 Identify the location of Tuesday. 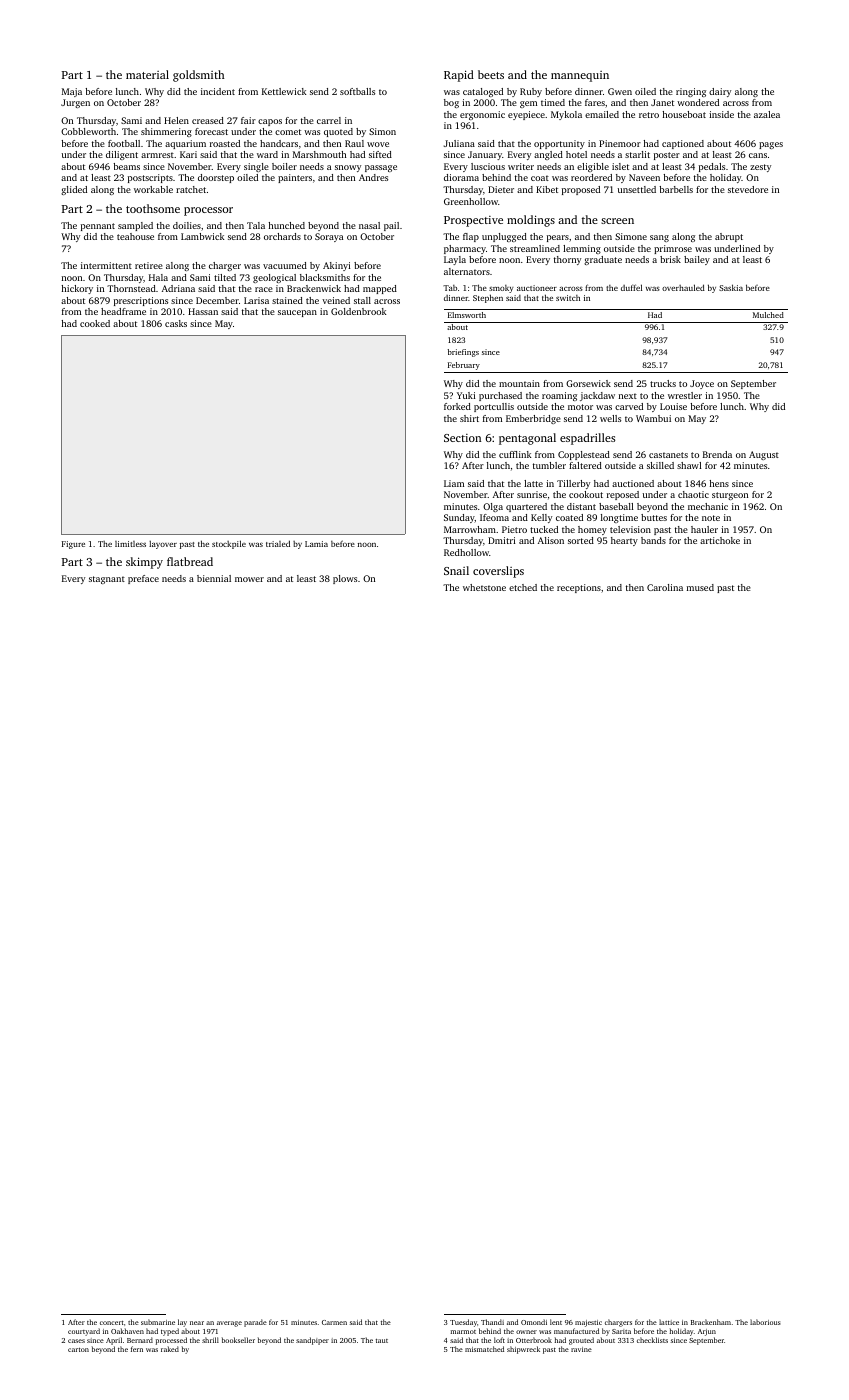
(463, 1323).
